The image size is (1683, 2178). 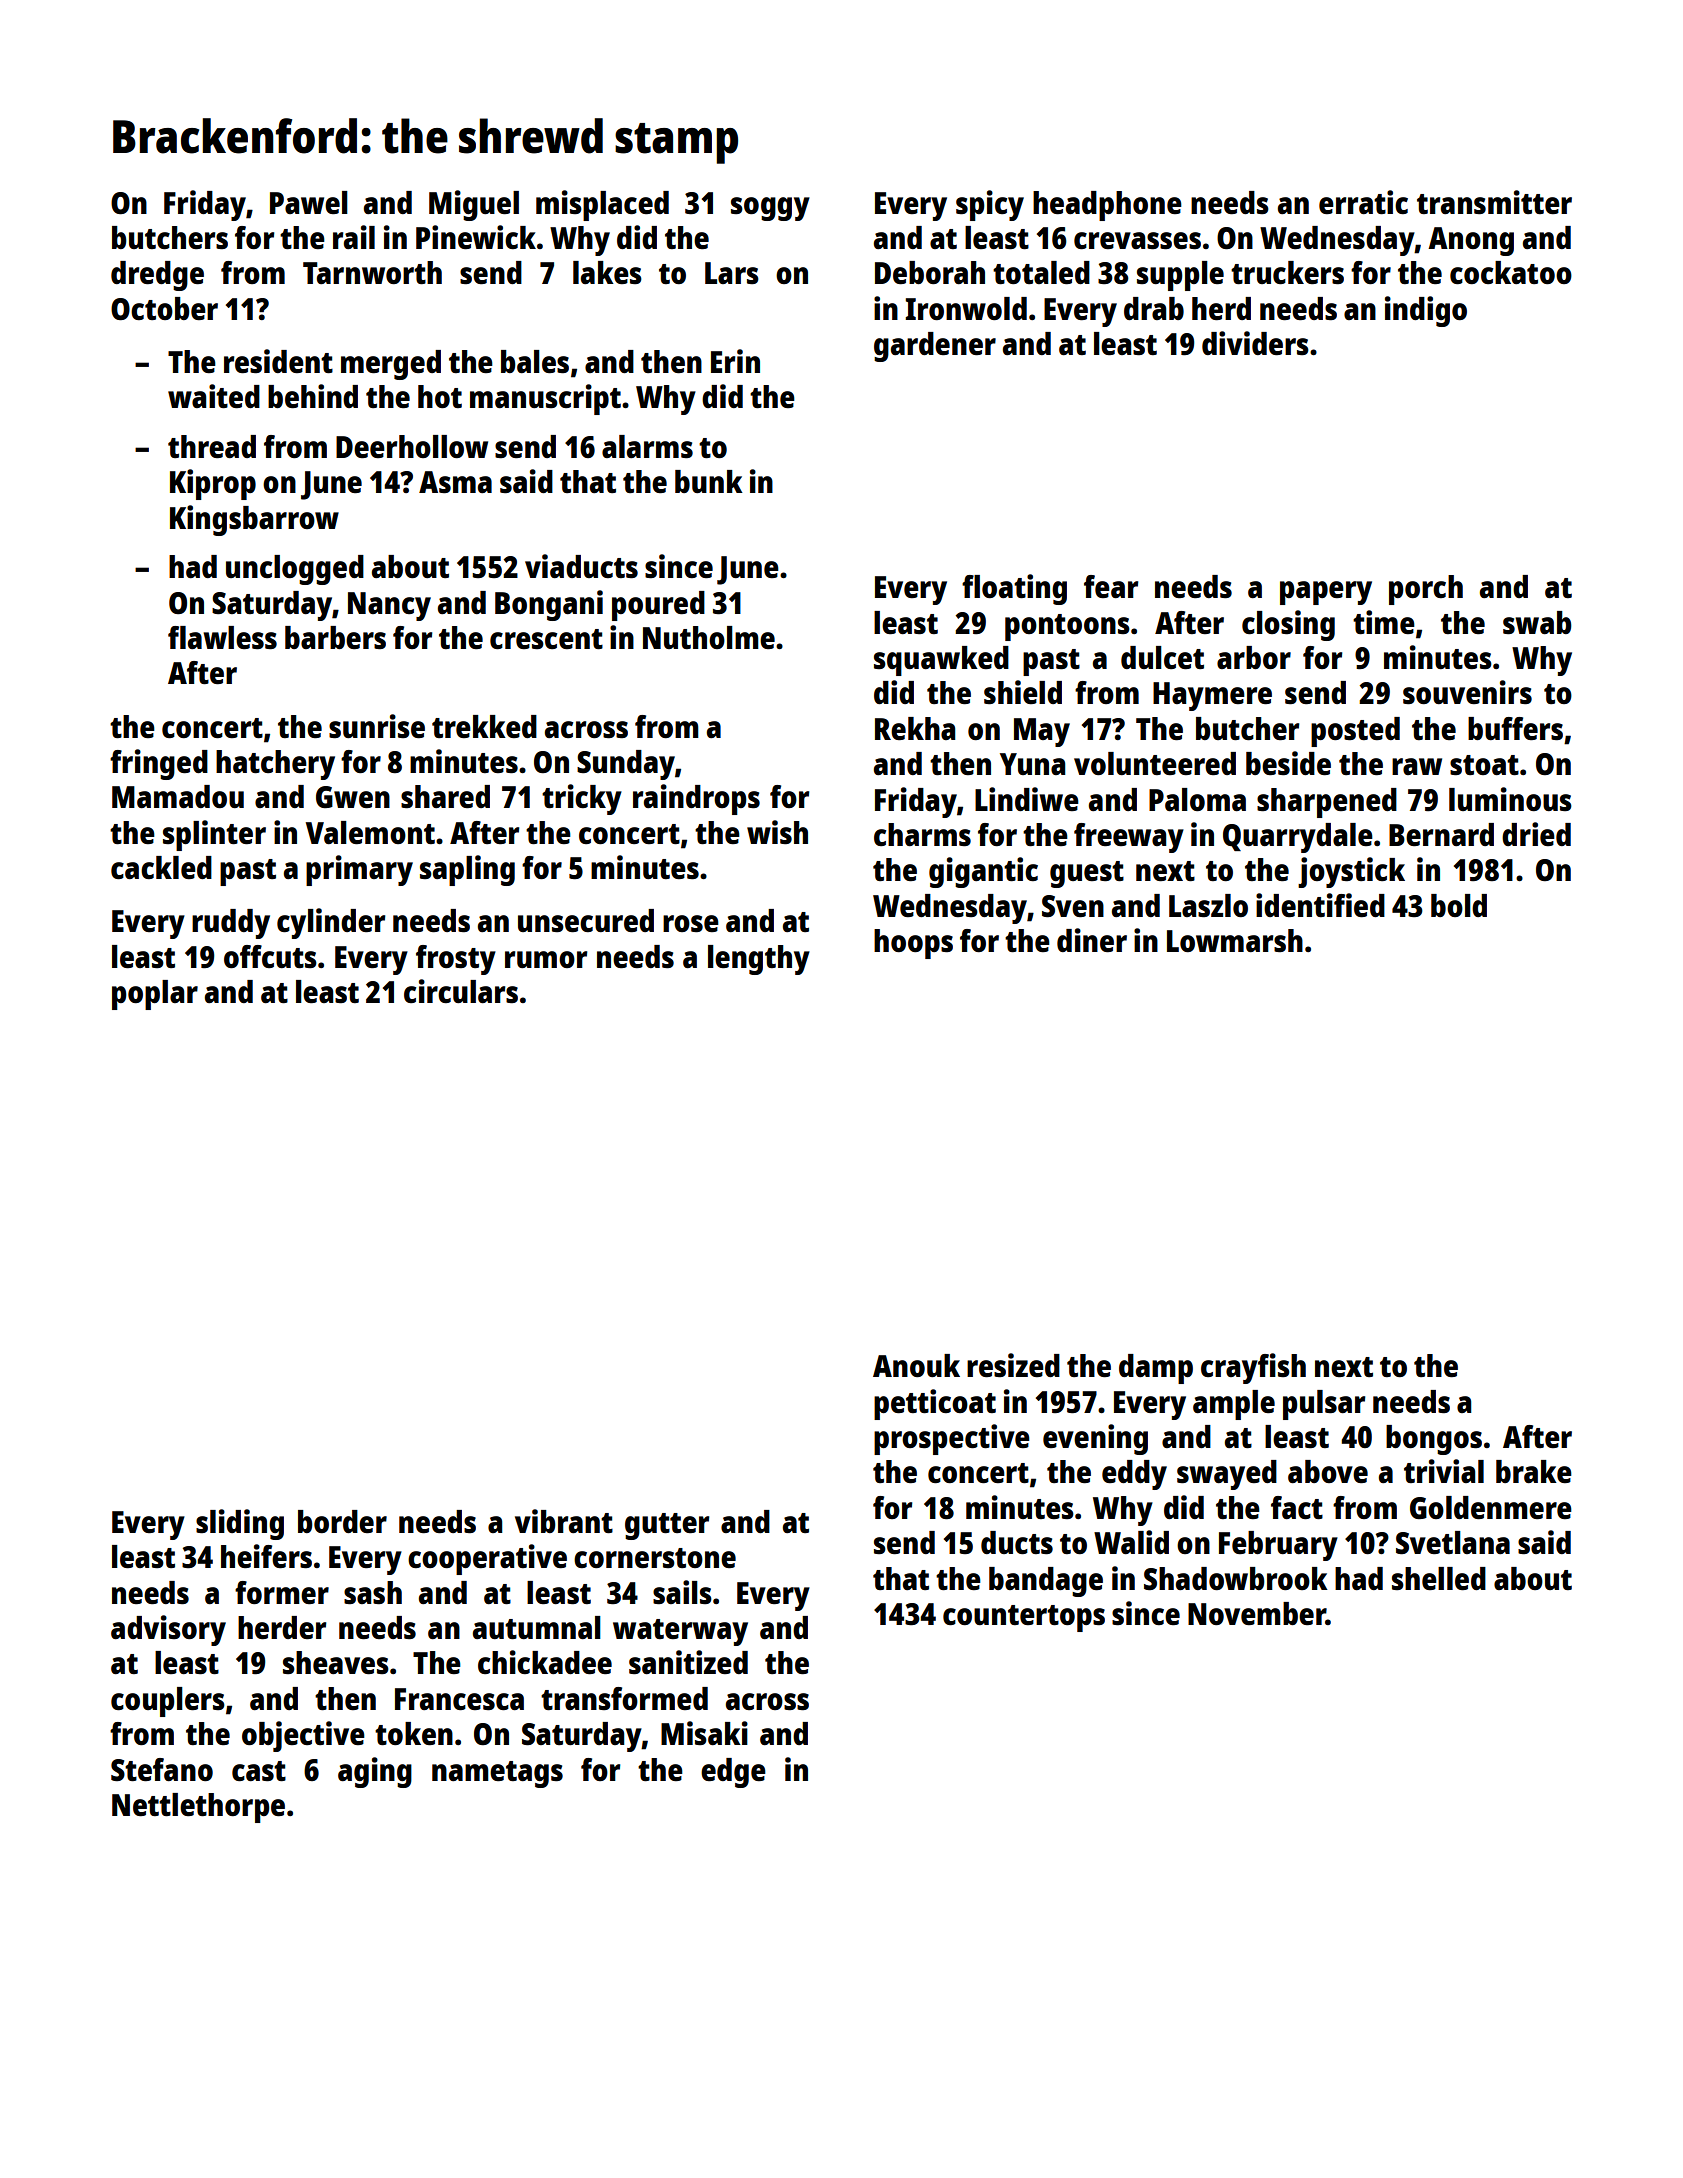 What do you see at coordinates (916, 1365) in the screenshot?
I see `Anouk` at bounding box center [916, 1365].
